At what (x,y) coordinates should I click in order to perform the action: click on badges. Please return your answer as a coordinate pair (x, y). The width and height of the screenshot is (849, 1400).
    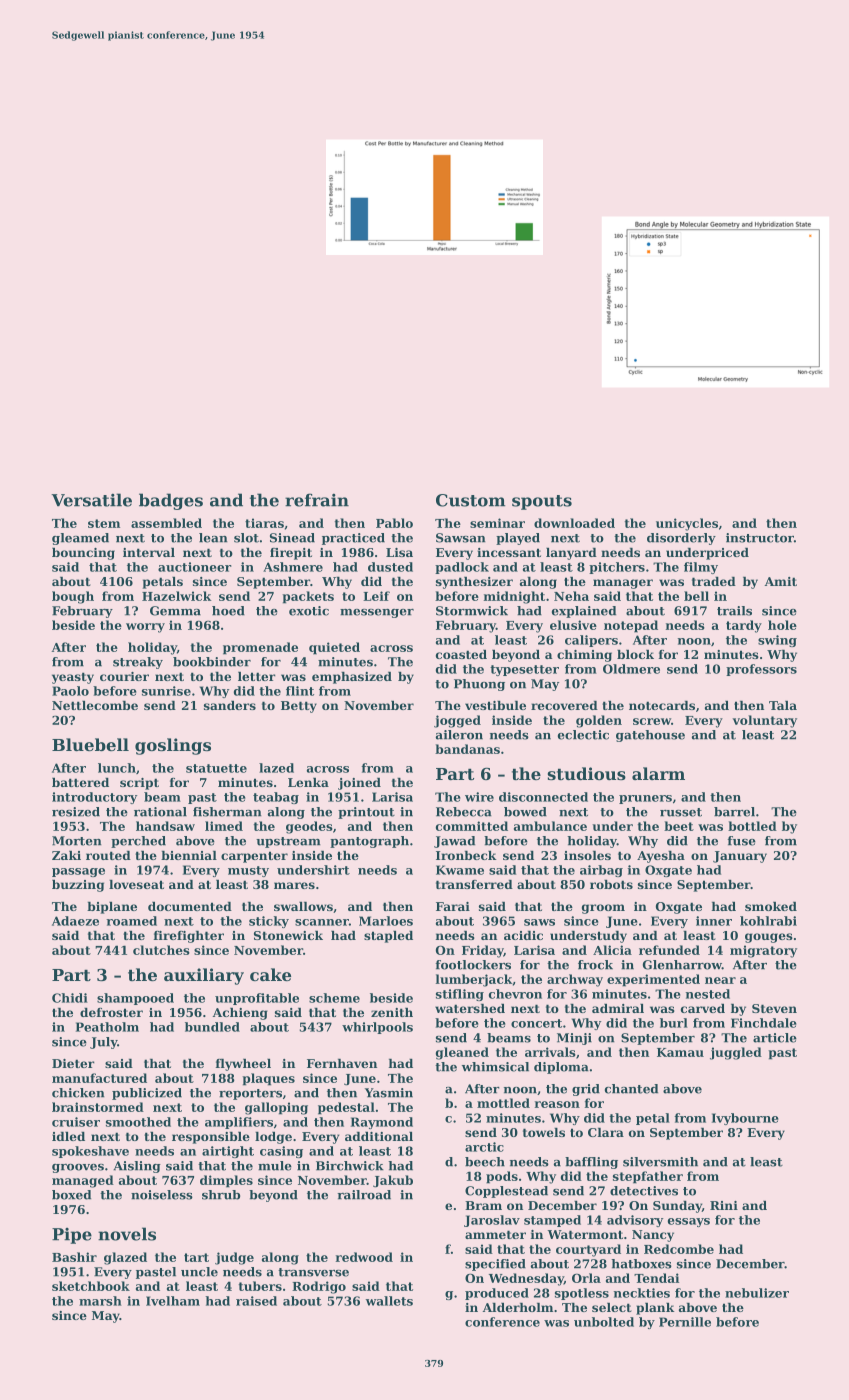
    Looking at the image, I should click on (171, 501).
